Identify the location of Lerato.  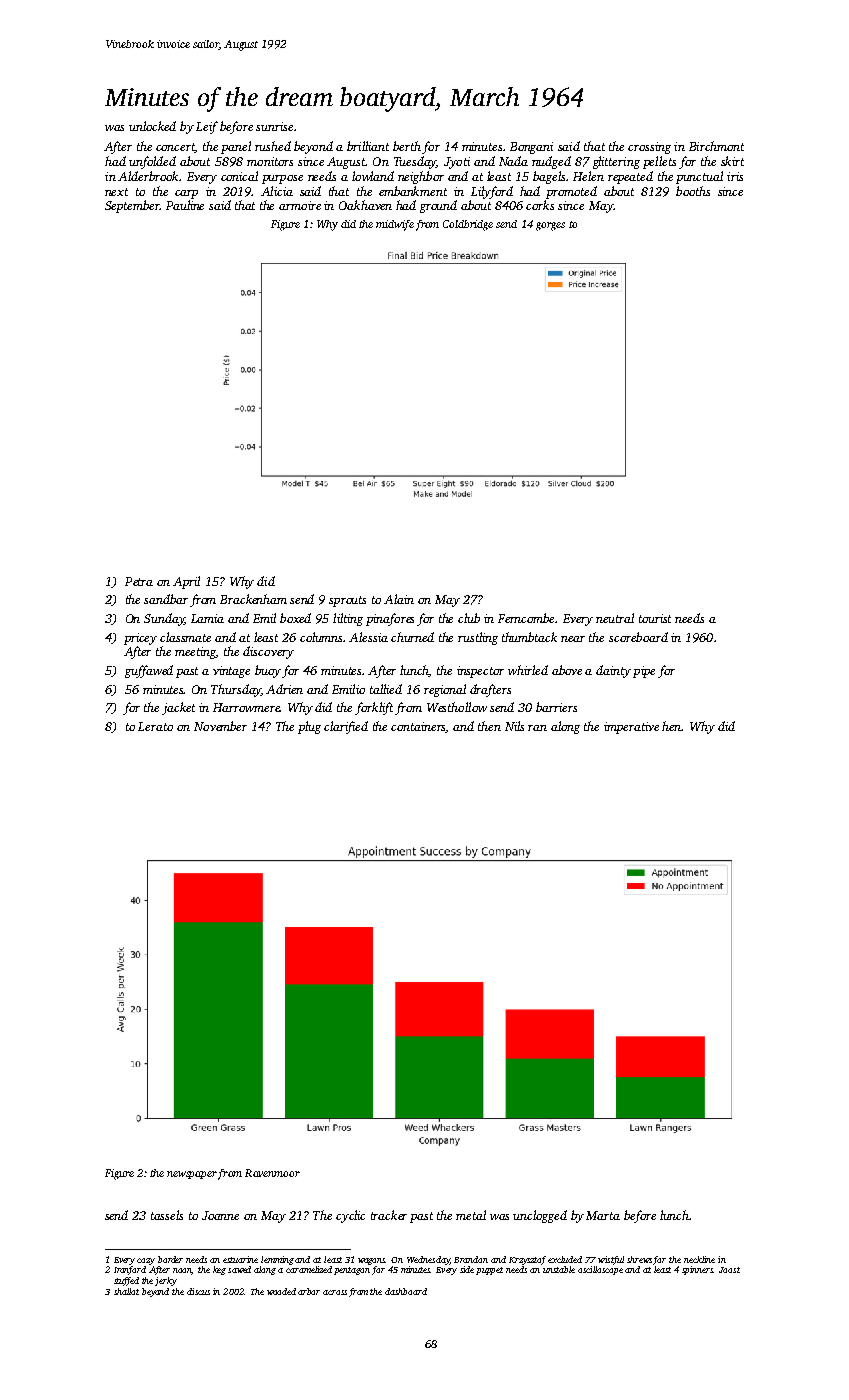
(155, 726).
